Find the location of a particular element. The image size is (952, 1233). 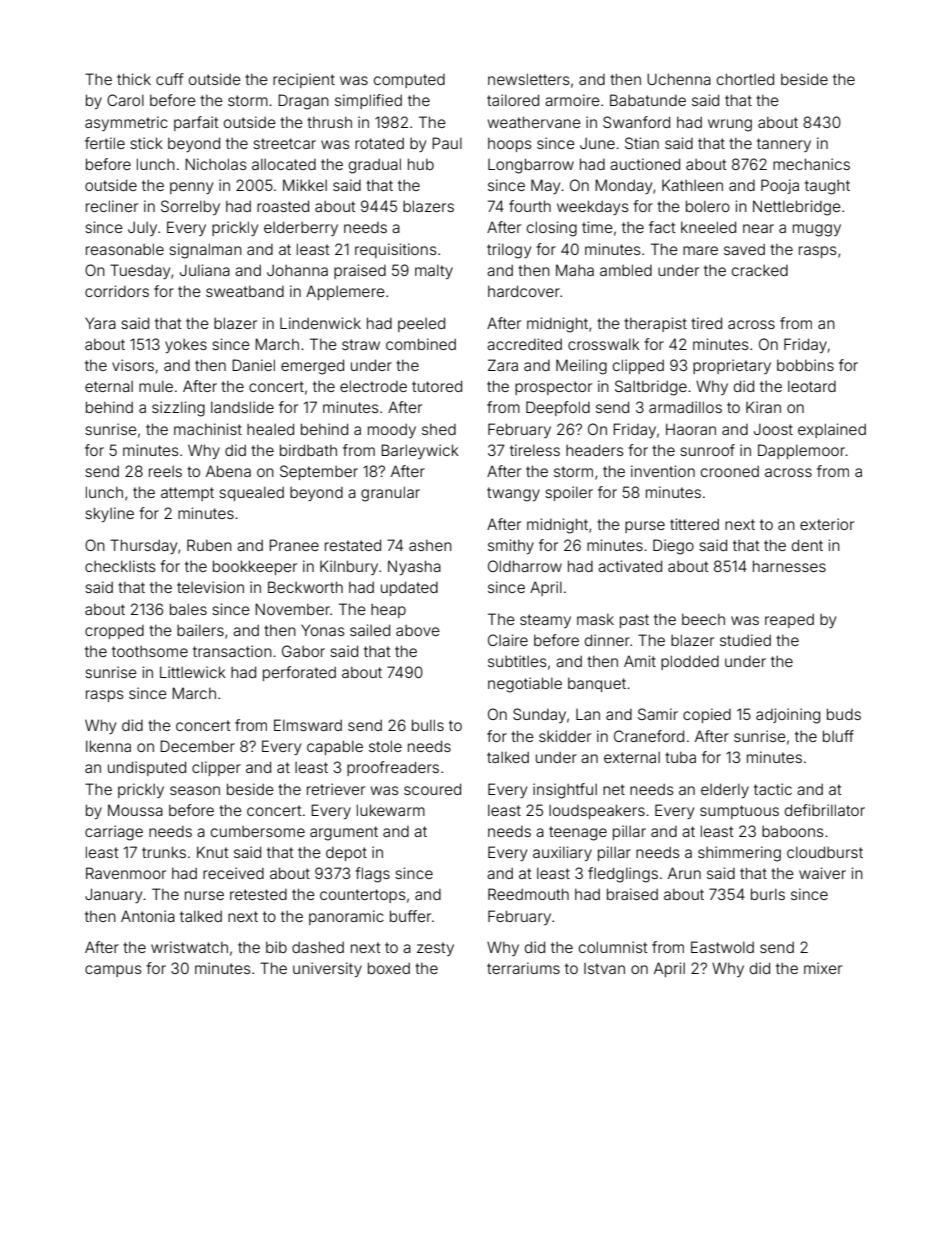

squealed is located at coordinates (251, 493).
